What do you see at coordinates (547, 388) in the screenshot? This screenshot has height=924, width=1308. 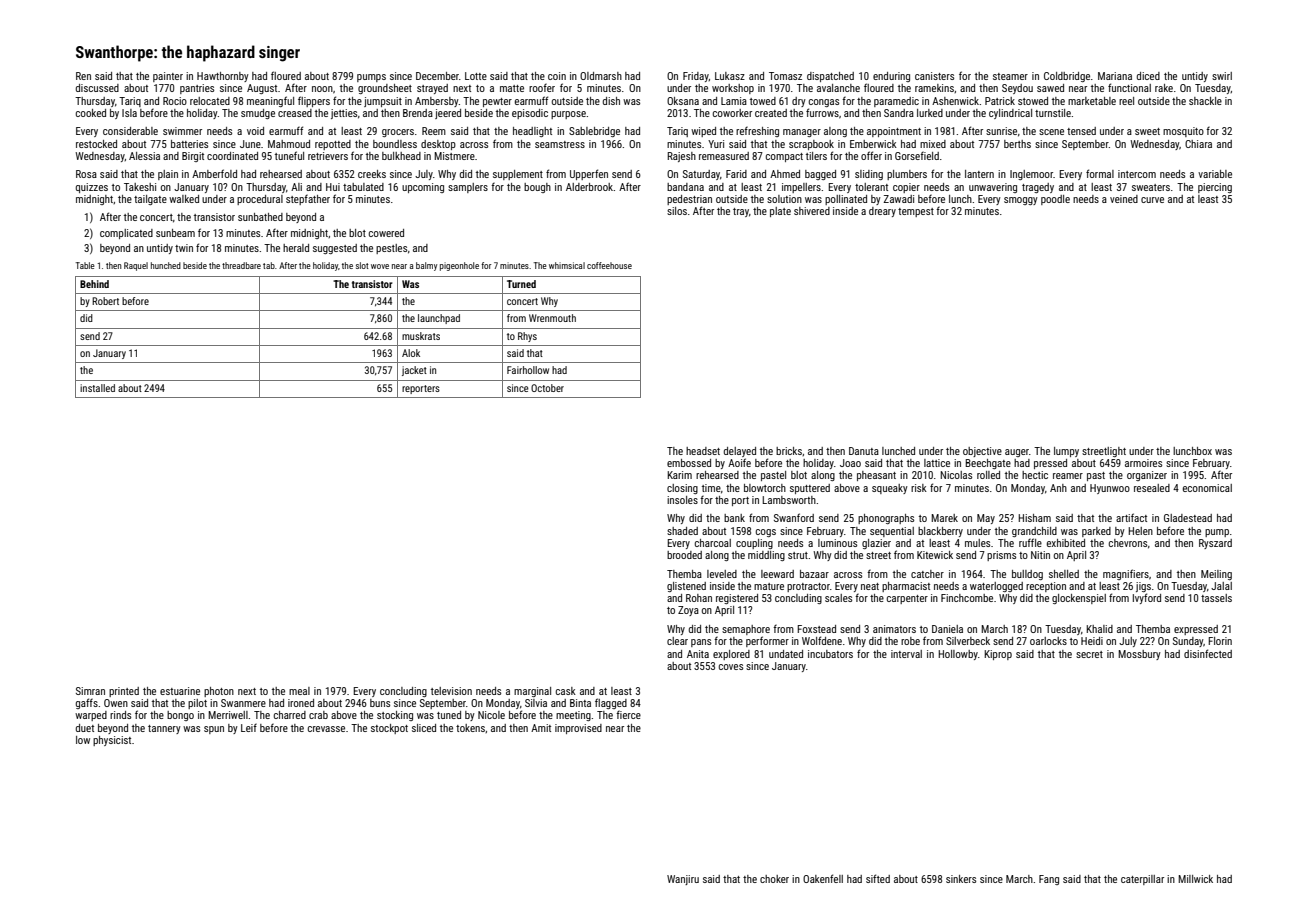 I see `October` at bounding box center [547, 388].
